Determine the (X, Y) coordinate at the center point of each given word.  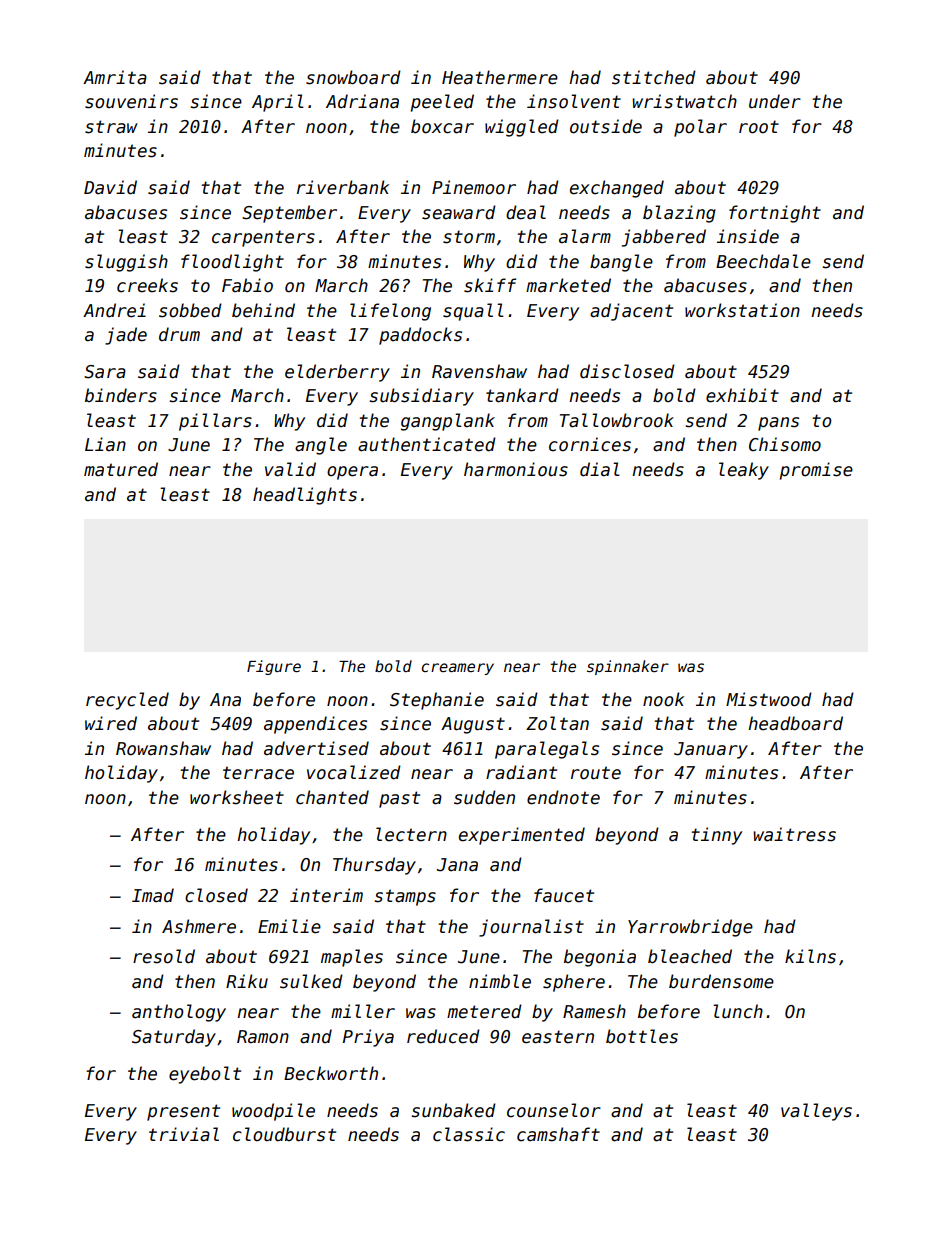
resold (164, 956)
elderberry (337, 373)
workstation (742, 310)
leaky (744, 471)
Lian (105, 444)
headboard (795, 723)
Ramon (263, 1037)
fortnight (775, 214)
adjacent (631, 312)
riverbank (343, 187)
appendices (315, 725)
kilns (810, 956)
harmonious (516, 469)
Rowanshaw (163, 748)
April (278, 103)
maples (352, 958)
